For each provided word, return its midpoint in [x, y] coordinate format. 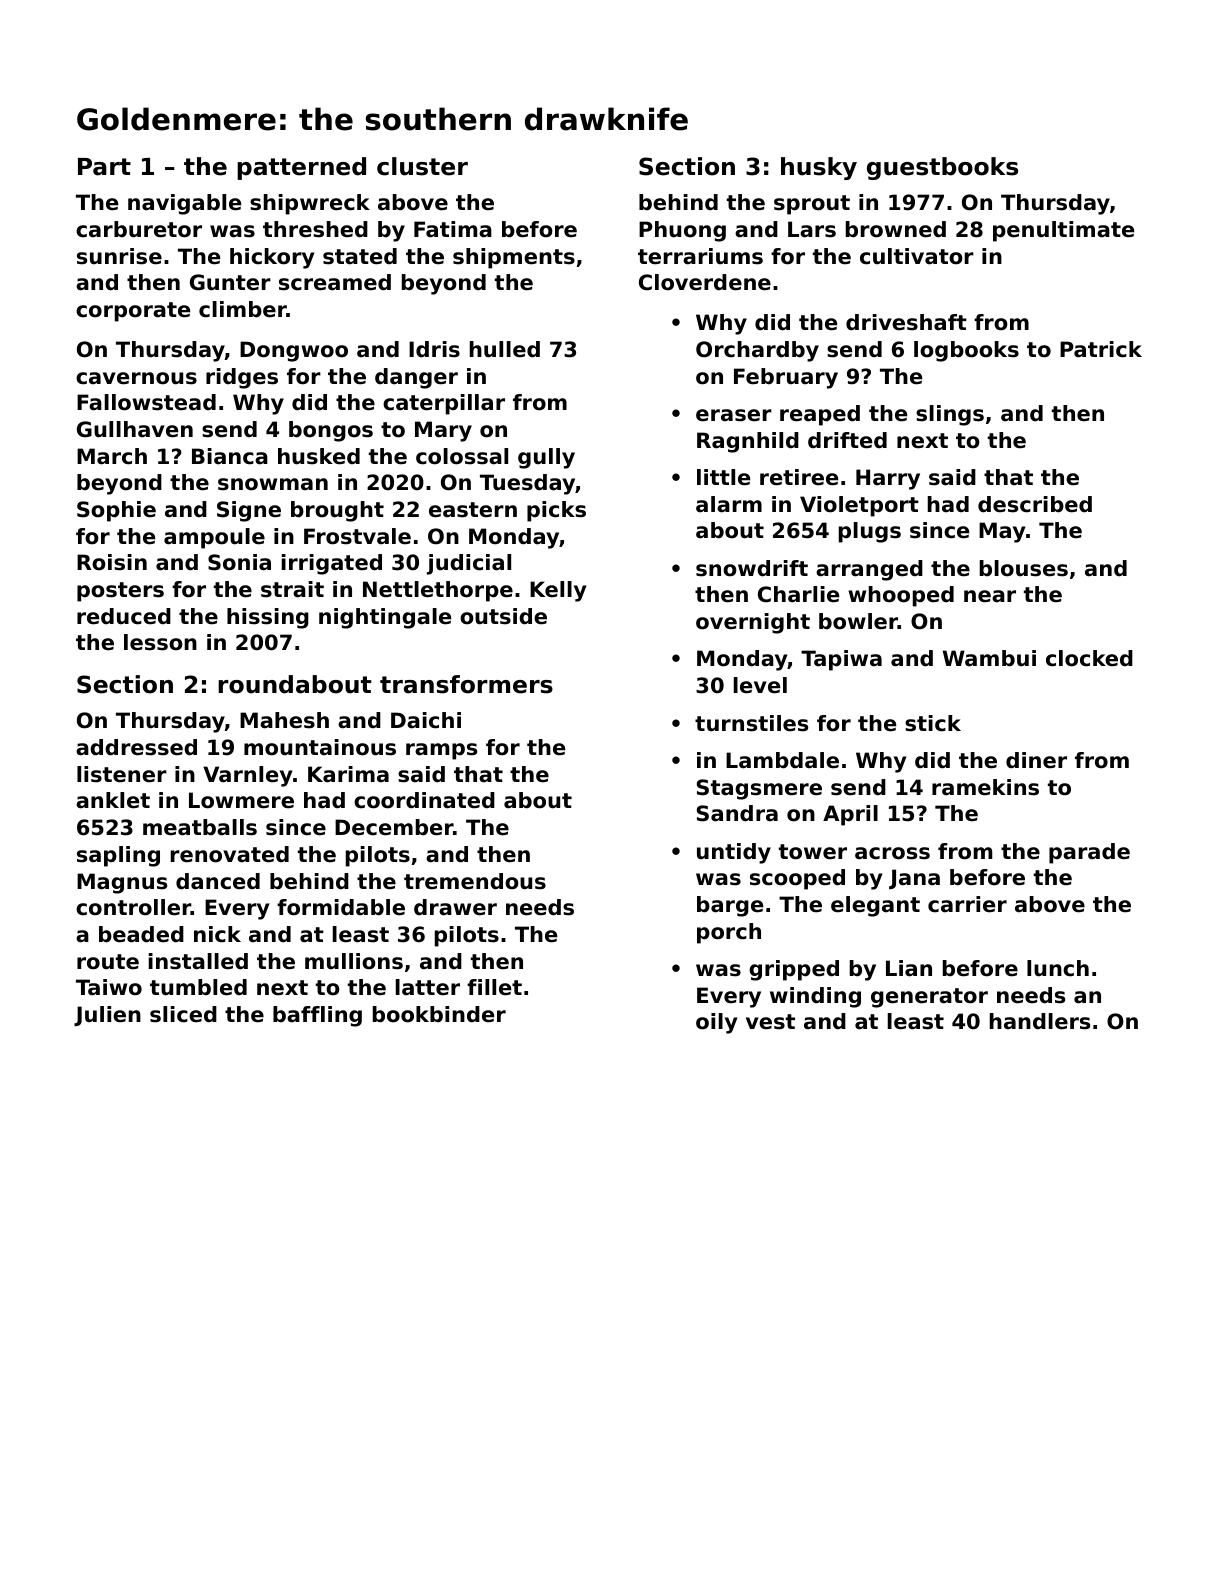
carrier [967, 904]
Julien [107, 1016]
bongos [331, 431]
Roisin [112, 562]
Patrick [1101, 349]
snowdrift [752, 568]
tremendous [475, 881]
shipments [514, 258]
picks [556, 511]
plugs [870, 532]
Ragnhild [748, 442]
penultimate [1063, 231]
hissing [268, 618]
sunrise [119, 256]
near [990, 596]
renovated [230, 854]
